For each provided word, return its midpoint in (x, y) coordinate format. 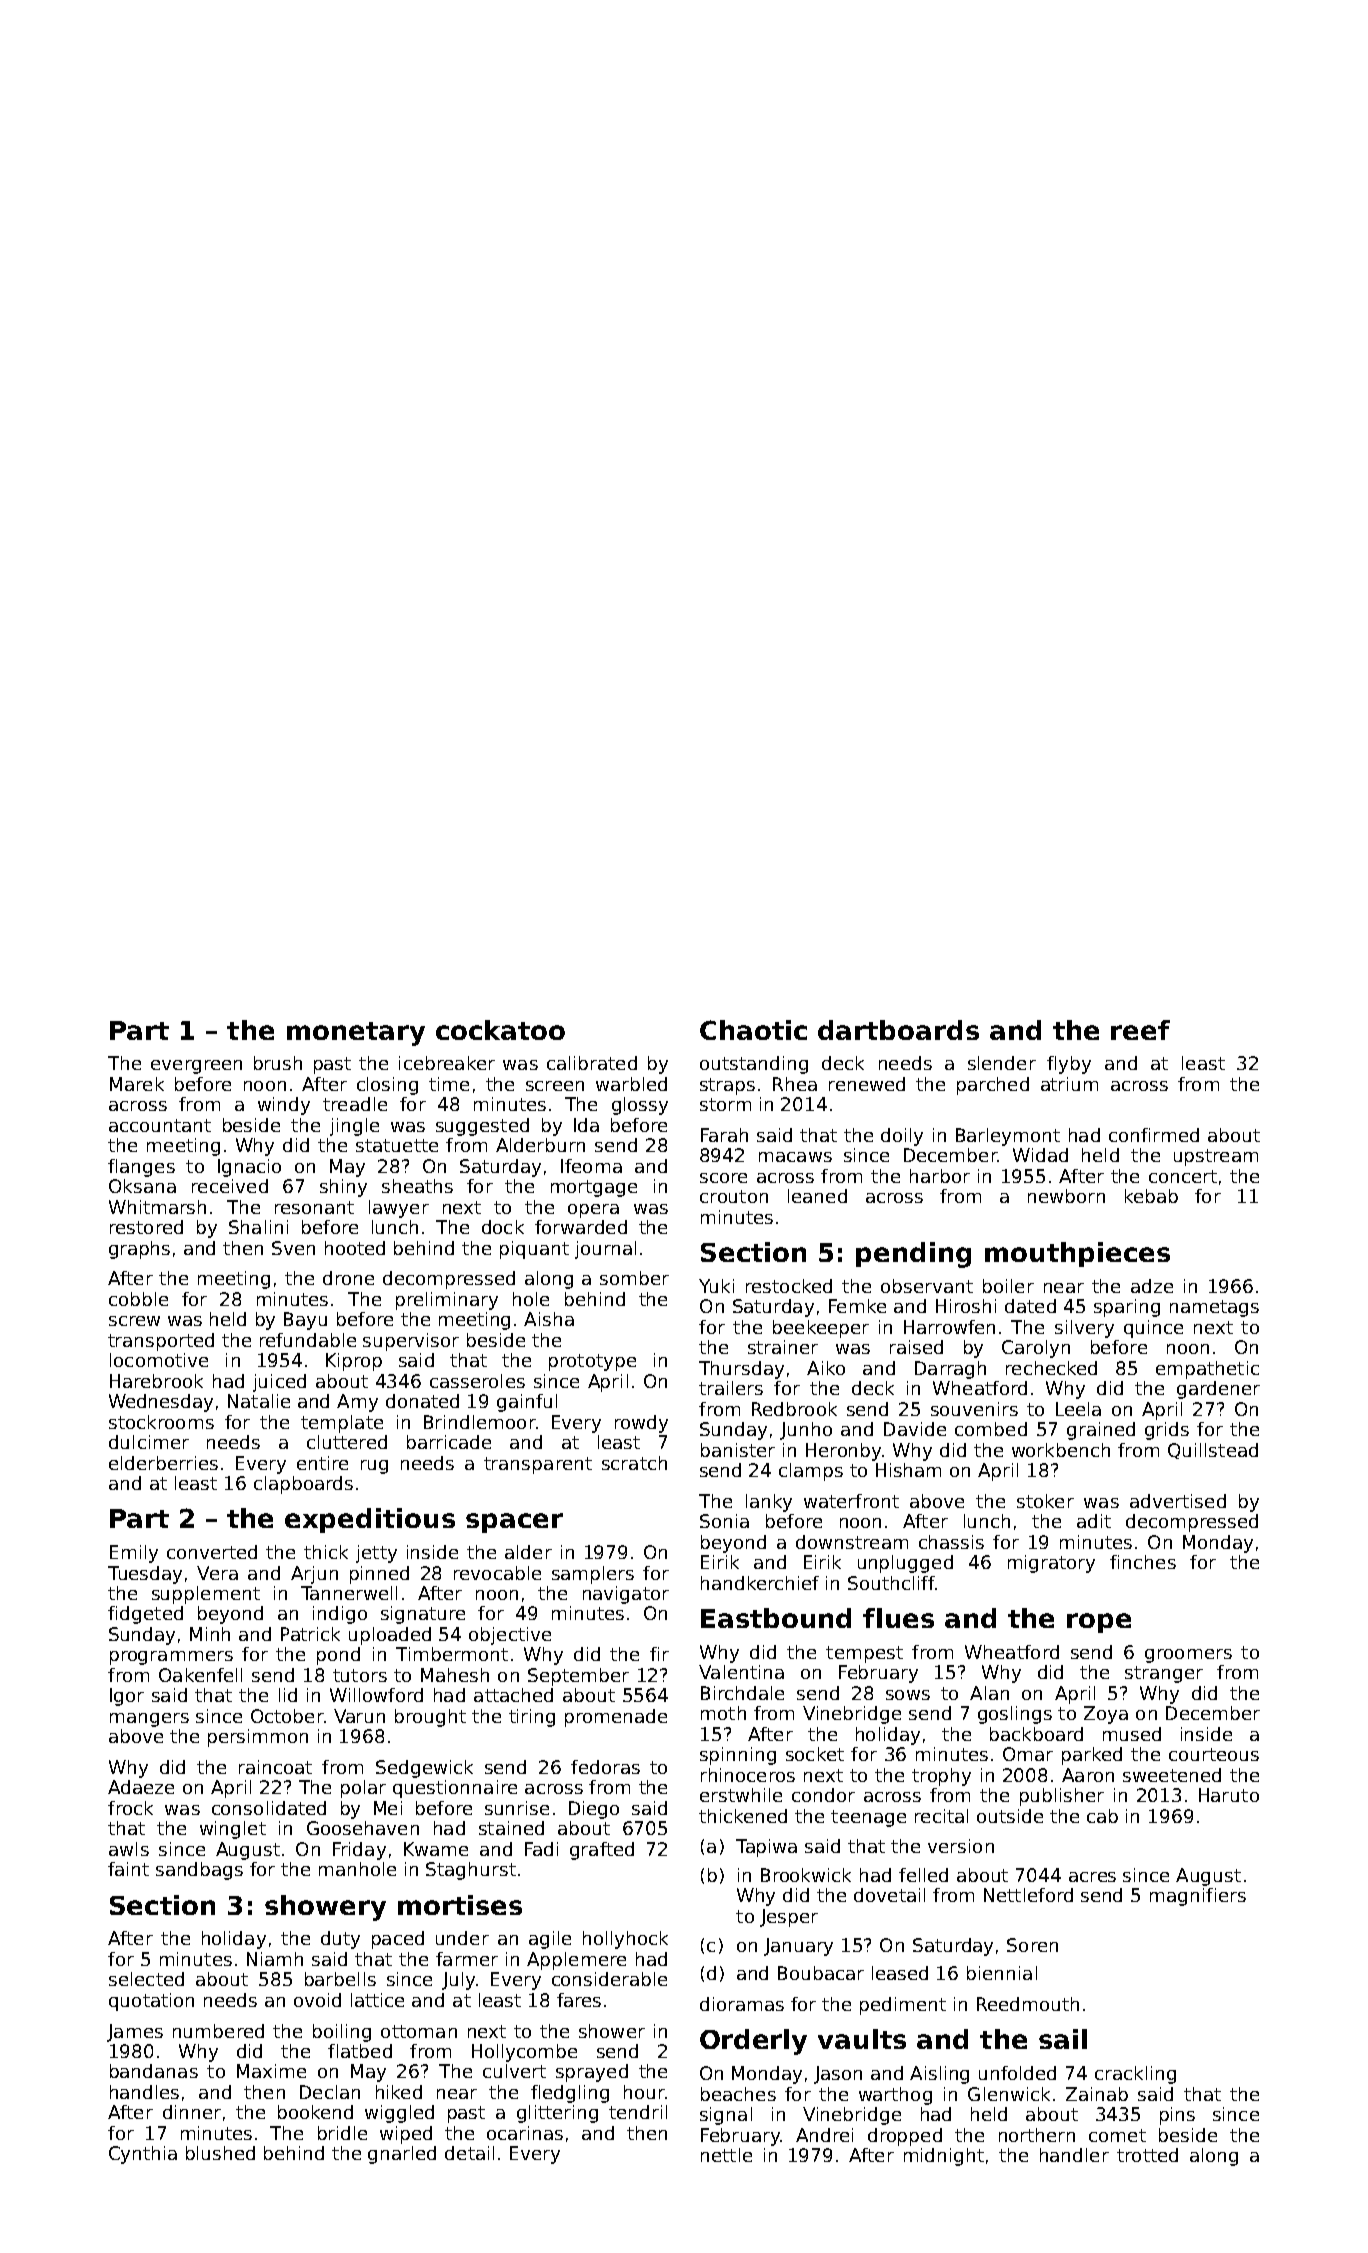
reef (1140, 1030)
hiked (399, 2092)
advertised (1178, 1501)
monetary (356, 1034)
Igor (127, 1697)
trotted (1147, 2155)
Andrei (824, 2135)
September (578, 1677)
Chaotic (753, 1030)
